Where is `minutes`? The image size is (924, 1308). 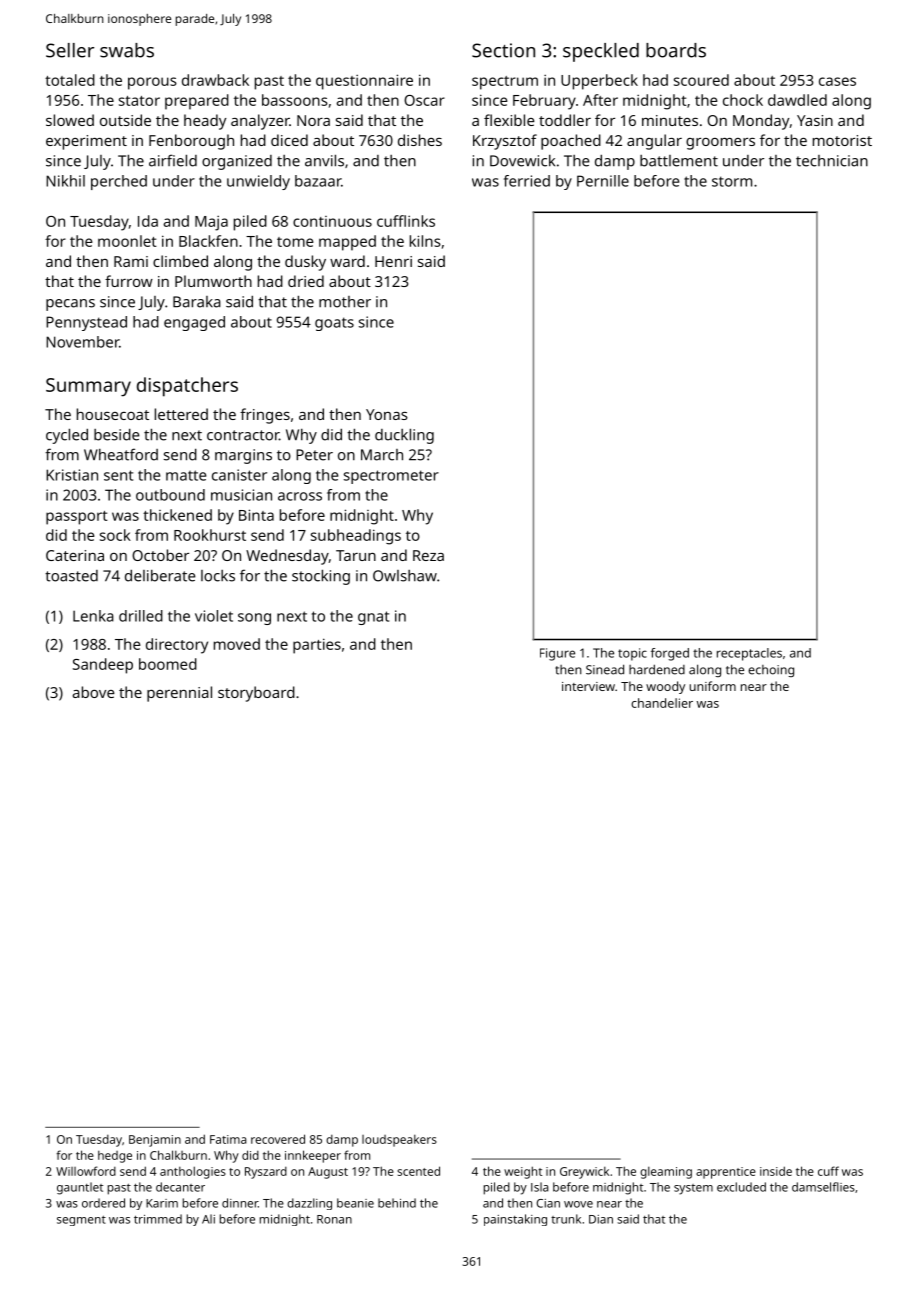 minutes is located at coordinates (670, 120).
